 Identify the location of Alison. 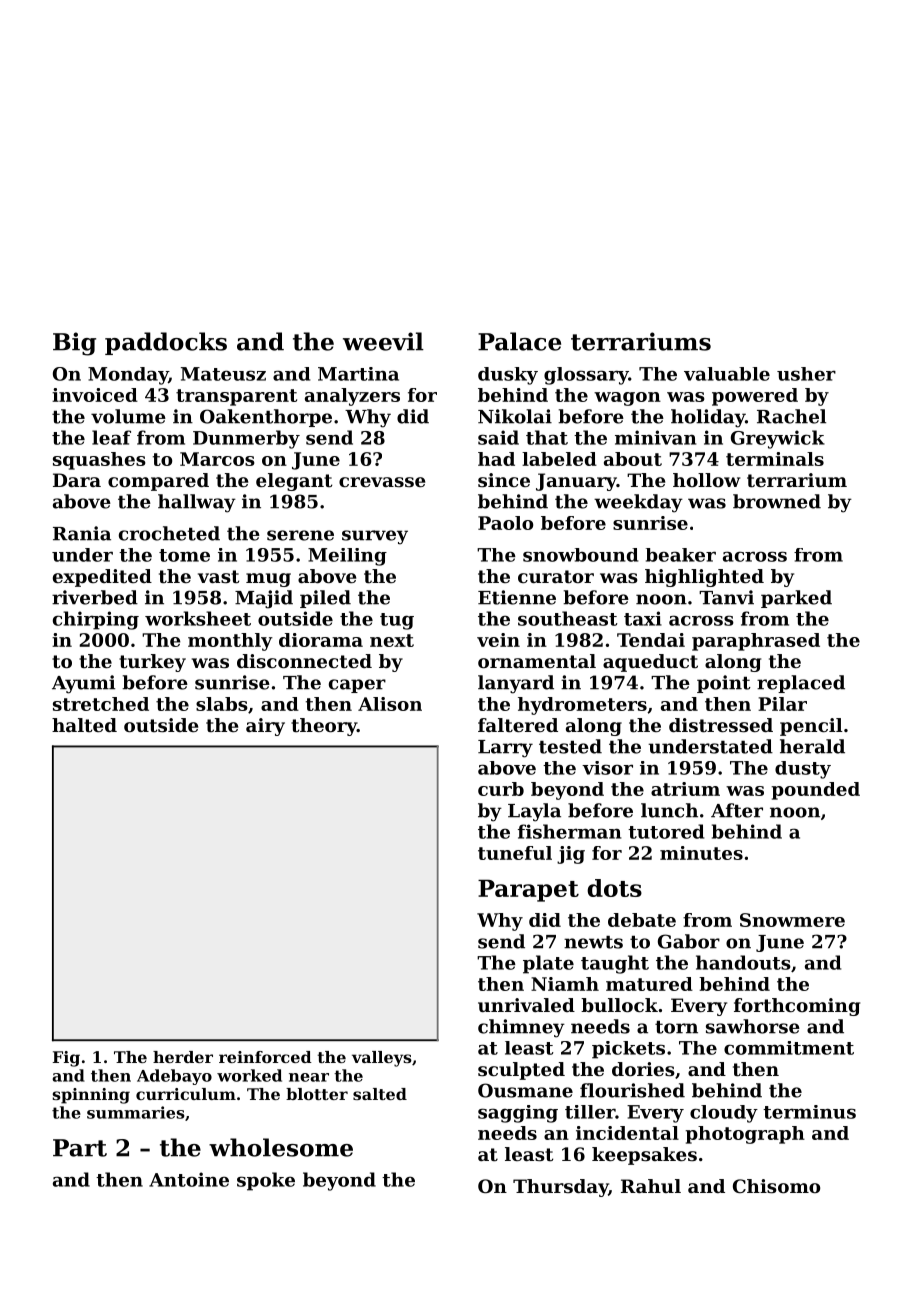
(390, 704).
